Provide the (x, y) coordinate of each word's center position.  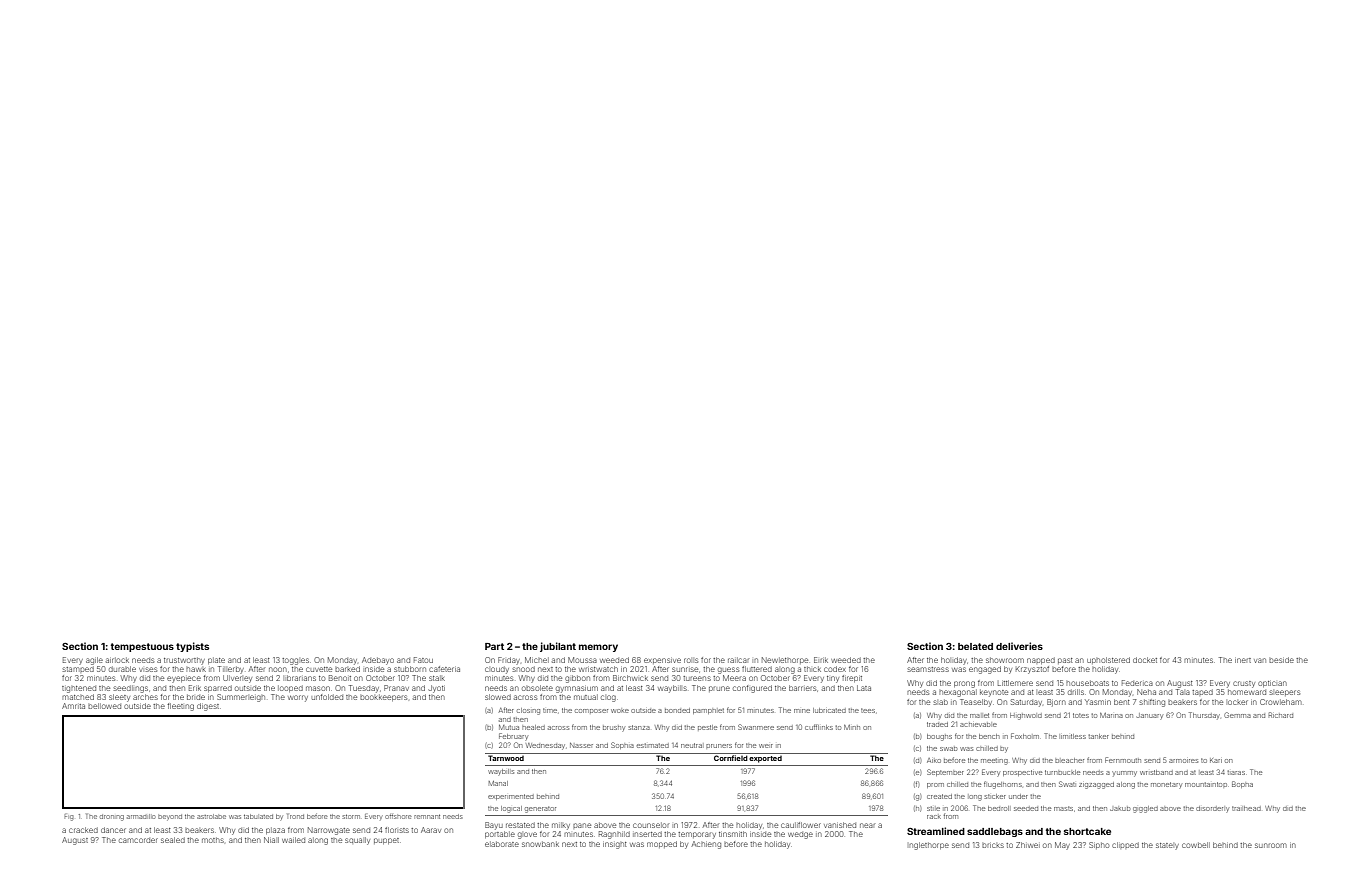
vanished (840, 825)
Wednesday (545, 746)
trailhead (1246, 808)
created (939, 796)
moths (213, 840)
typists (192, 647)
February (513, 737)
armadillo (141, 816)
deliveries (1019, 646)
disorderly (1212, 809)
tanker (1098, 736)
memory (598, 648)
